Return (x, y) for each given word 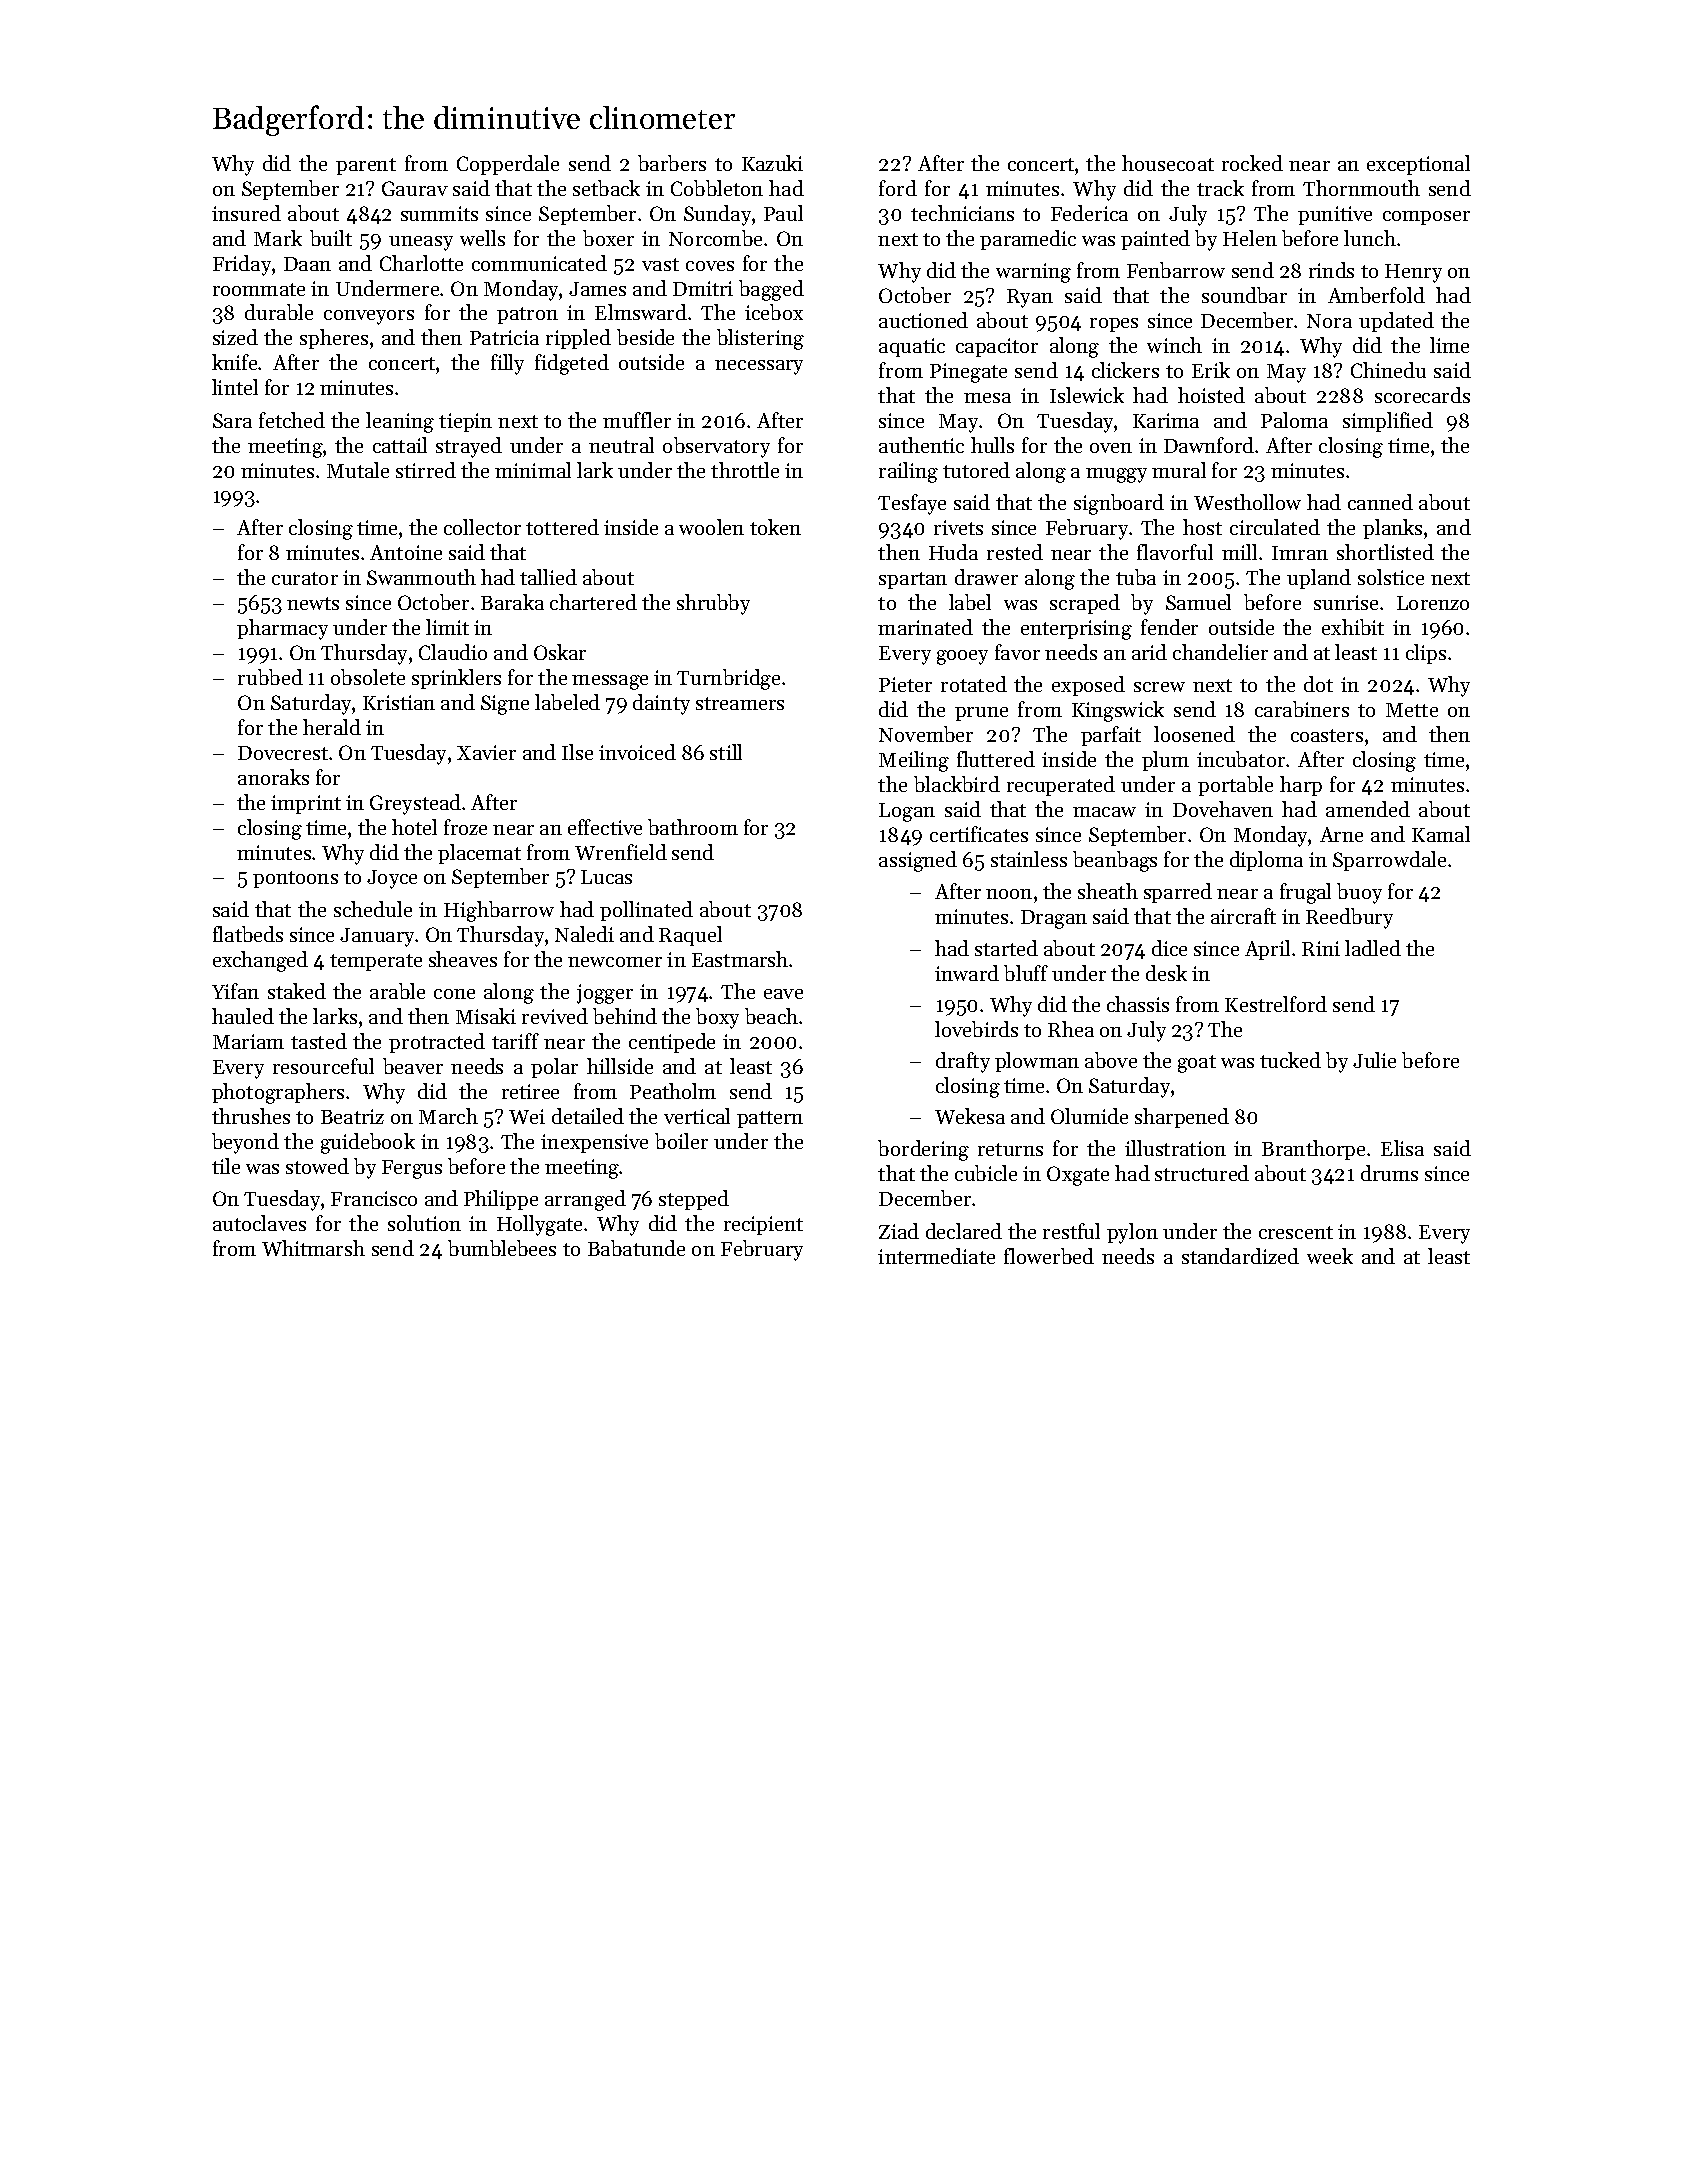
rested (1015, 552)
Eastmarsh (740, 959)
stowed (317, 1166)
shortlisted (1385, 552)
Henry (1413, 273)
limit (447, 627)
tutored (976, 470)
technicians (962, 213)
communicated (539, 263)
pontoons (295, 879)
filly (507, 364)
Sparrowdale (1389, 861)
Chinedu (1388, 370)
